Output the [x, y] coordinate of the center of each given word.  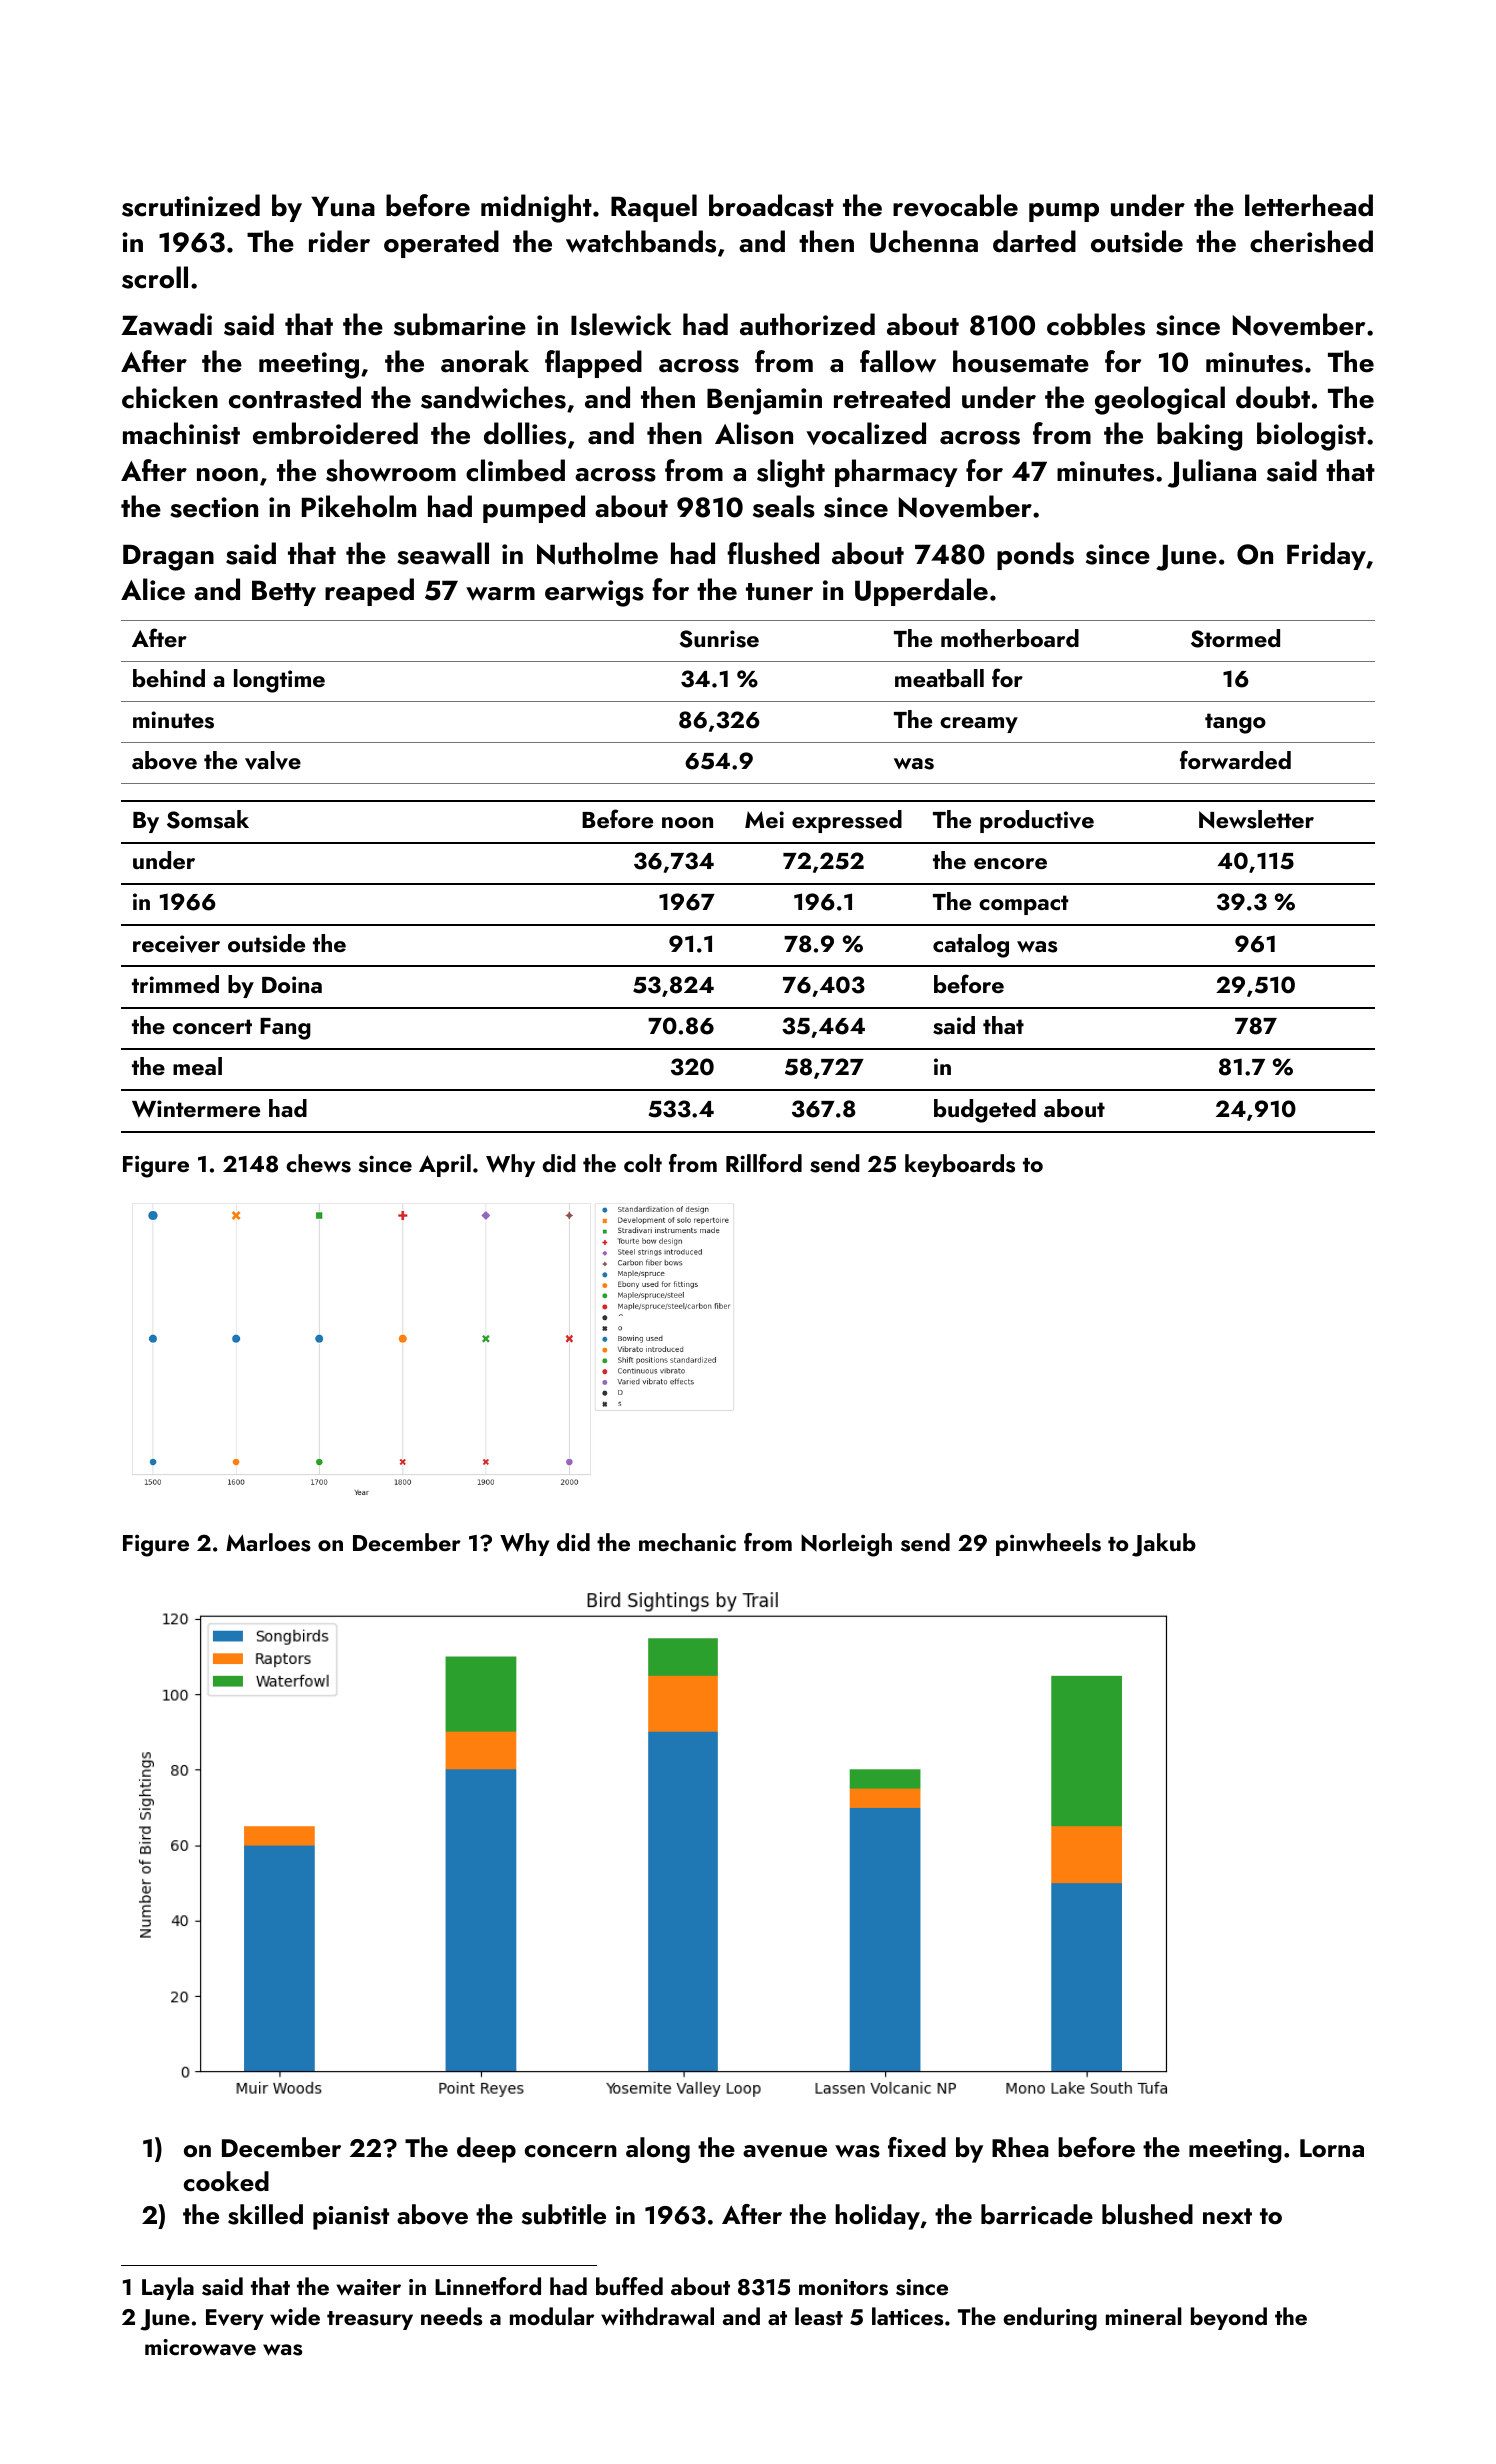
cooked [226, 2181]
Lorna [1332, 2148]
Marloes [268, 1542]
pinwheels [1048, 1544]
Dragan [168, 557]
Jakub [1164, 1545]
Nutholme [597, 553]
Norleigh [846, 1545]
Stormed [1235, 638]
